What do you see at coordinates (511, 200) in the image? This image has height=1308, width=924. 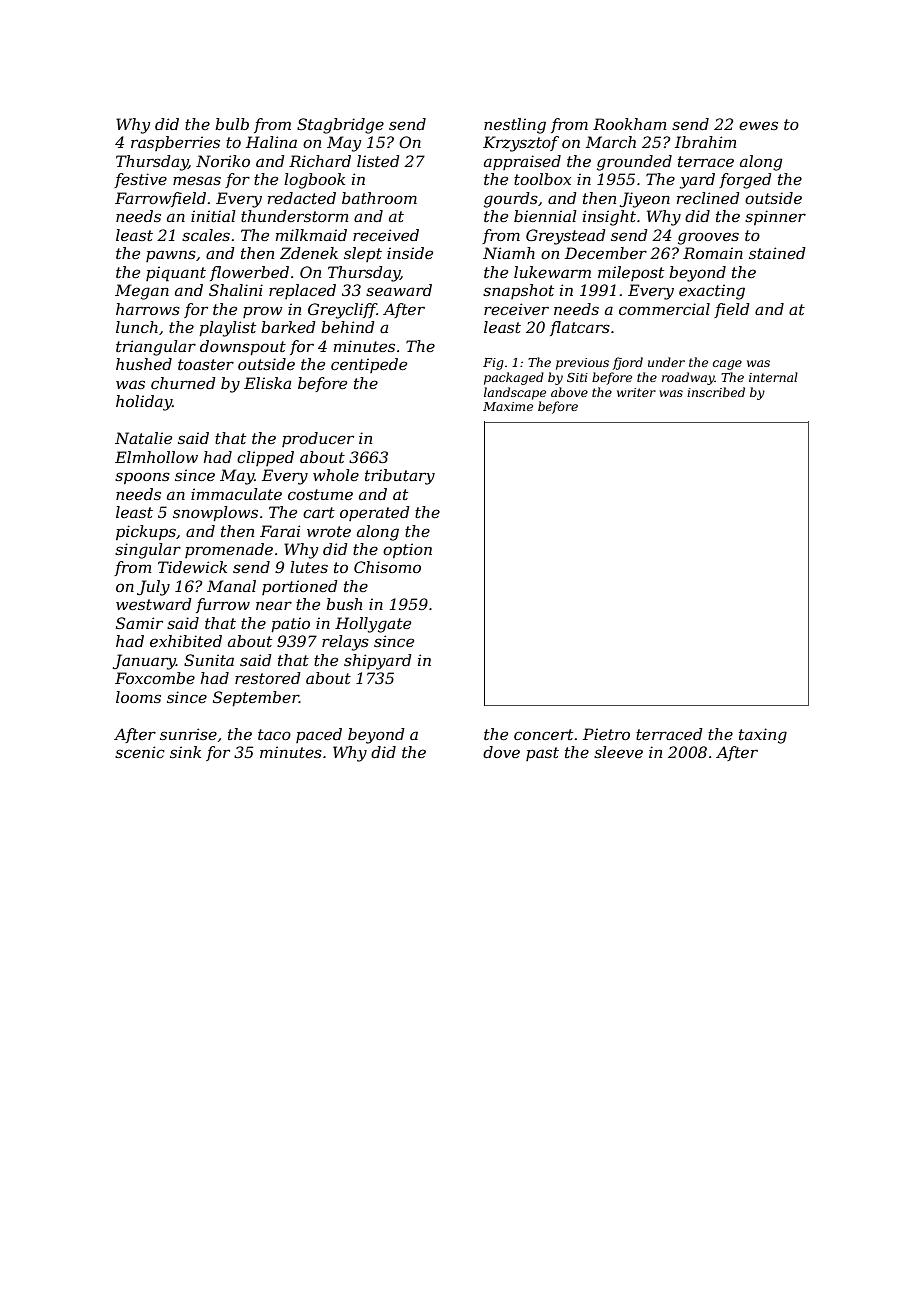 I see `gourds` at bounding box center [511, 200].
